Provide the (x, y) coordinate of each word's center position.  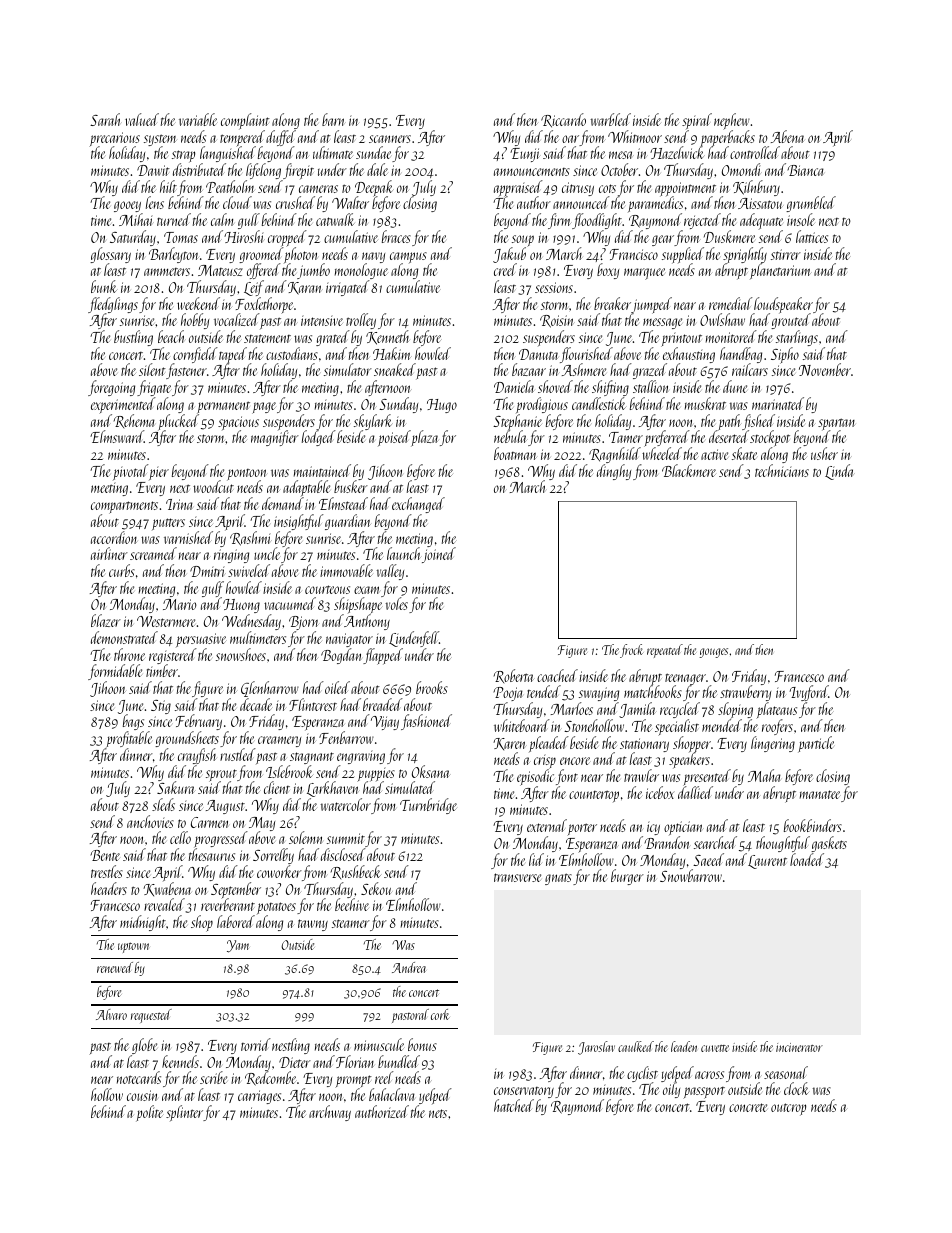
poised (394, 438)
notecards (139, 1077)
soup (523, 241)
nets (438, 1113)
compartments (124, 508)
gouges (713, 653)
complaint (245, 121)
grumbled (811, 205)
